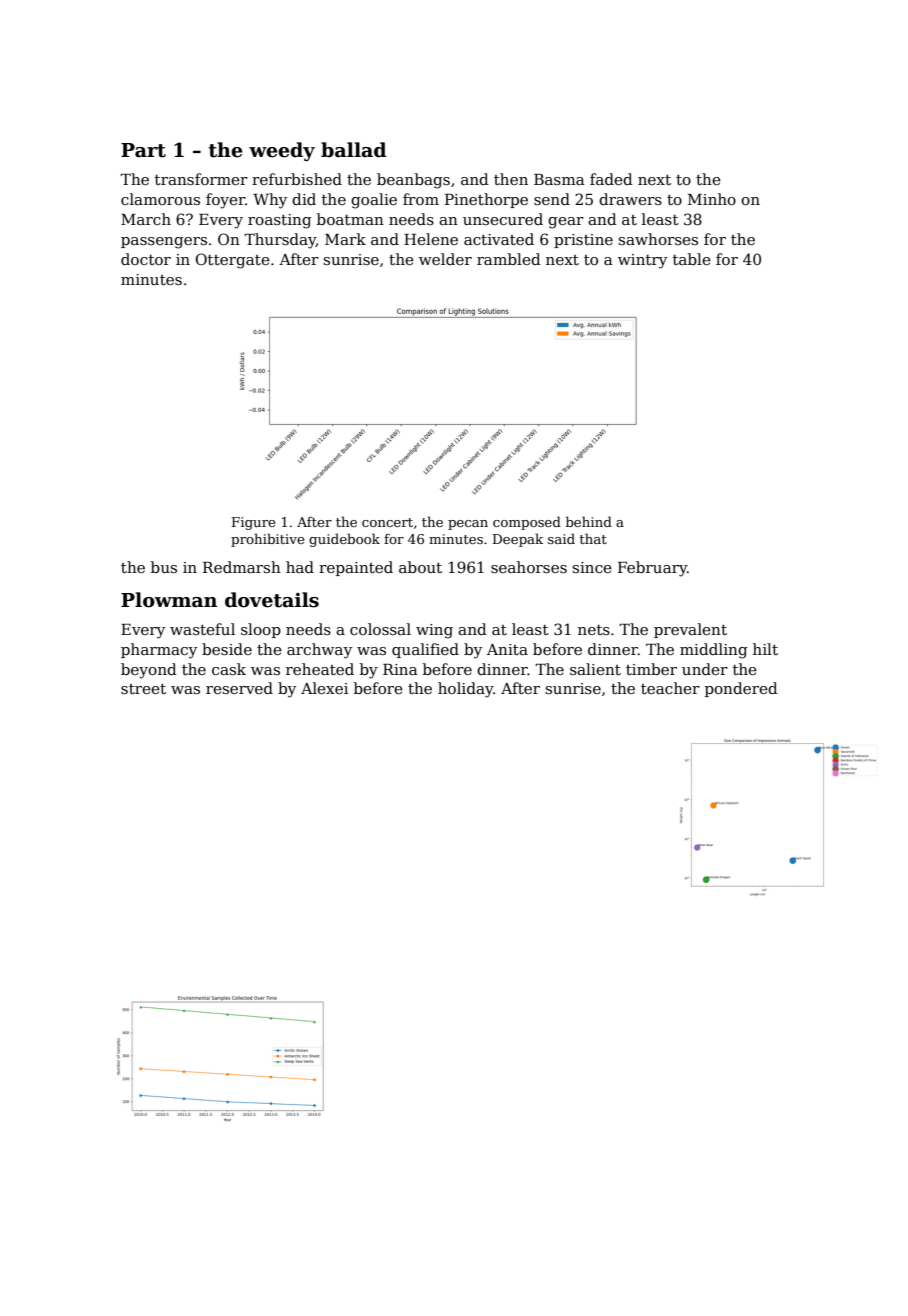  Describe the element at coordinates (529, 567) in the screenshot. I see `seahorses` at that location.
